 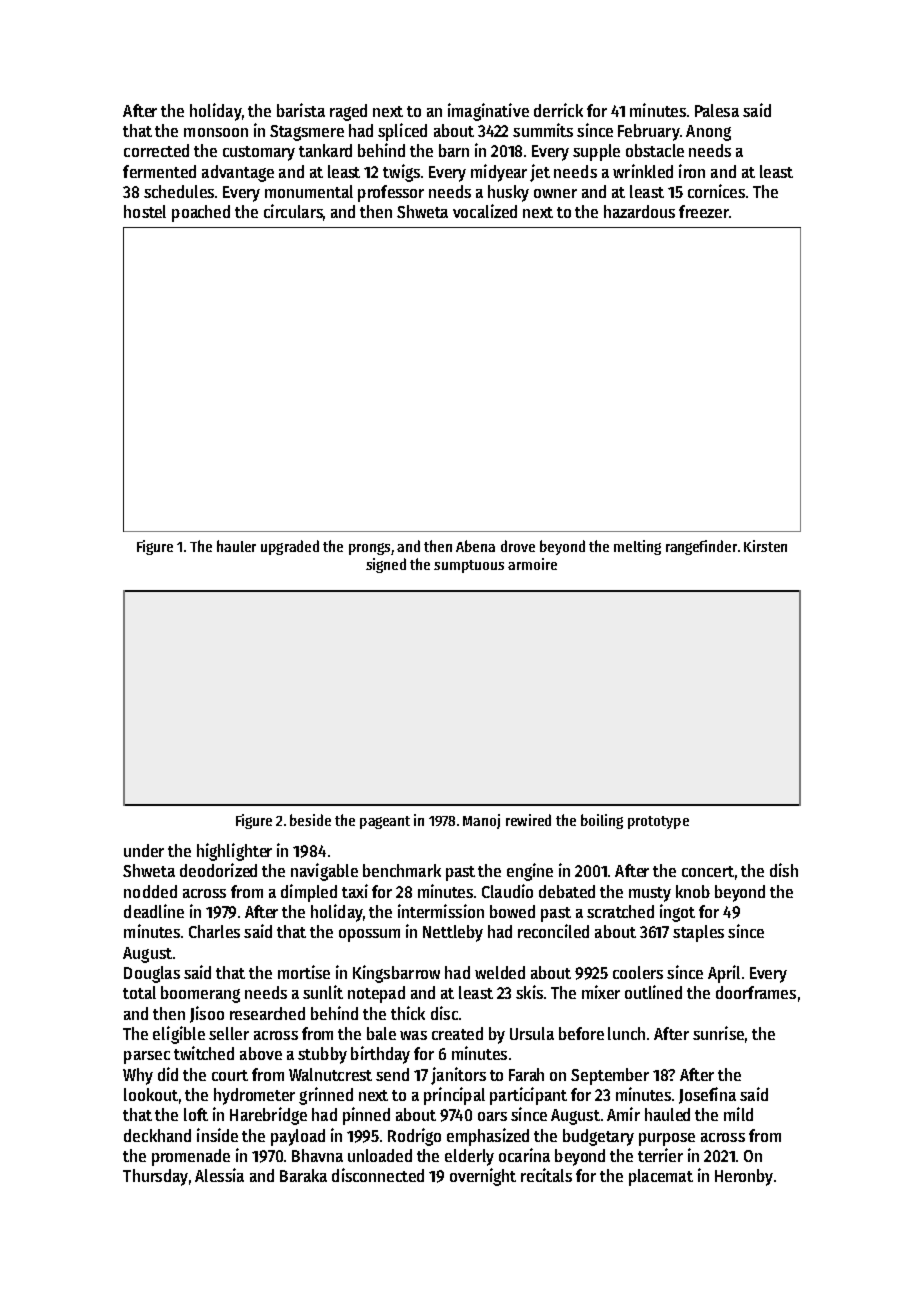 I want to click on circulars, so click(x=293, y=211).
